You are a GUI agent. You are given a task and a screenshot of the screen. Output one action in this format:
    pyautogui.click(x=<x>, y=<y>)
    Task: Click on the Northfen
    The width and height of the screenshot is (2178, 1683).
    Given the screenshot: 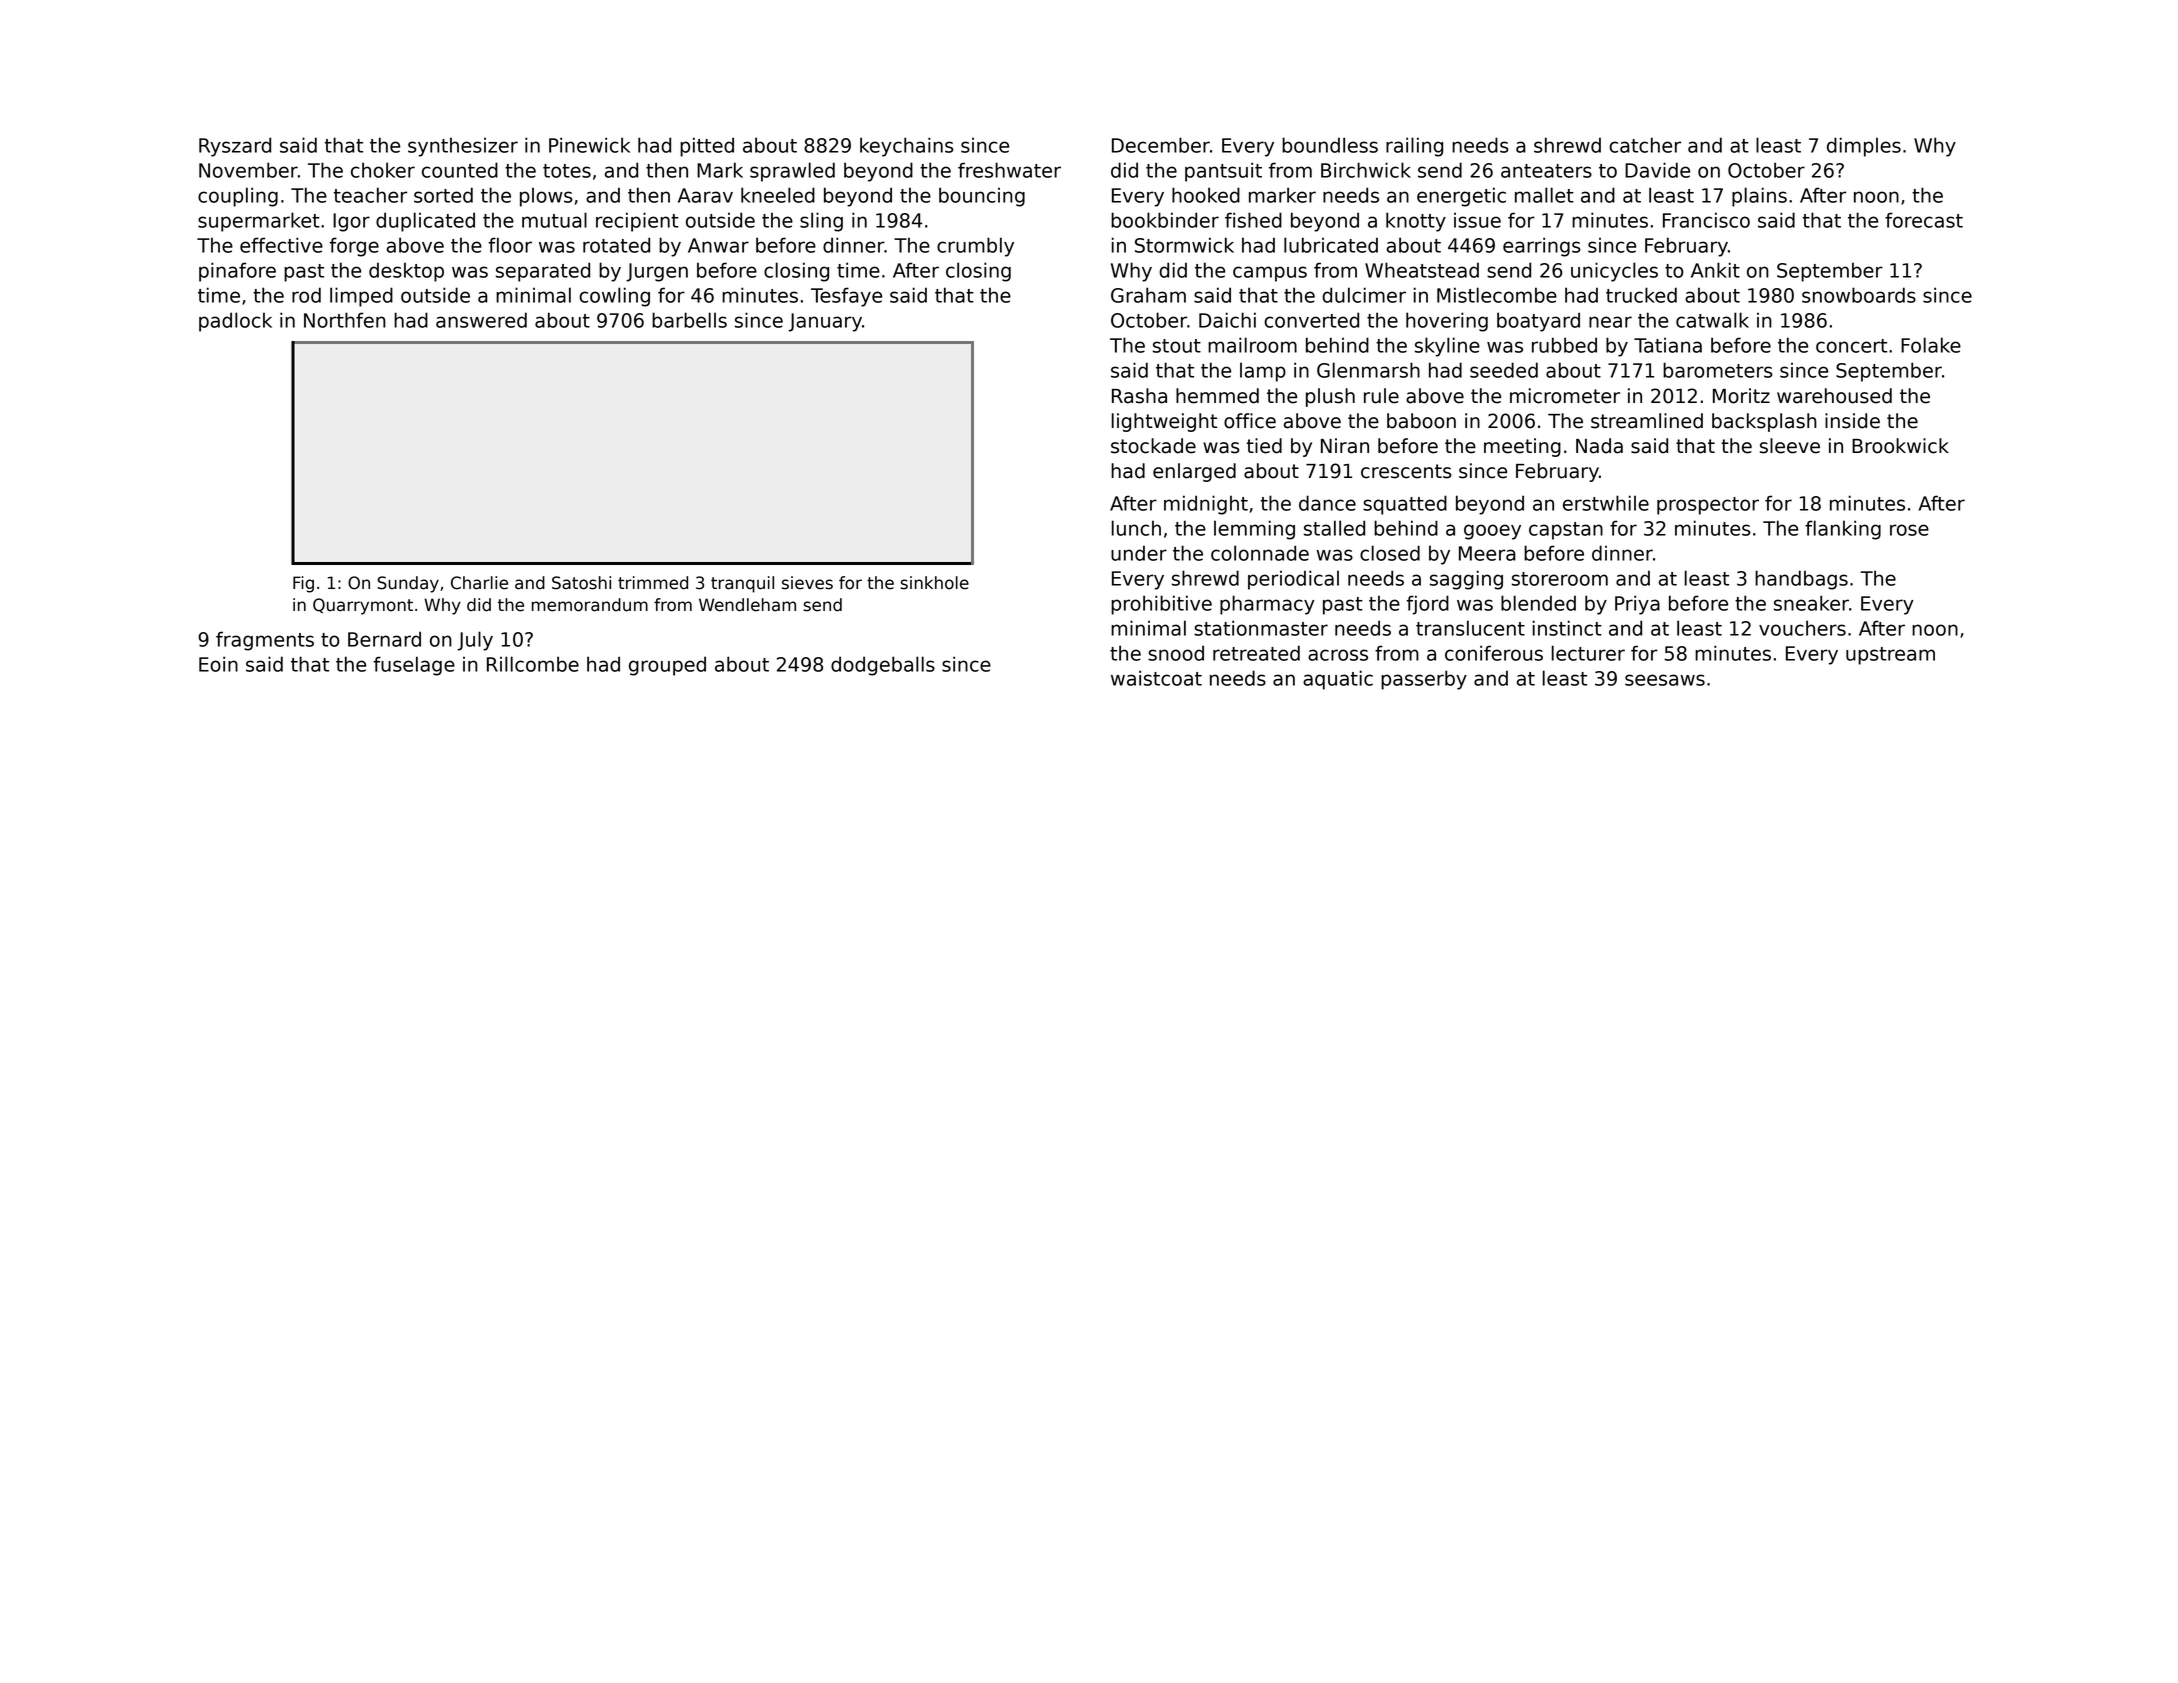 What is the action you would take?
    pyautogui.click(x=345, y=320)
